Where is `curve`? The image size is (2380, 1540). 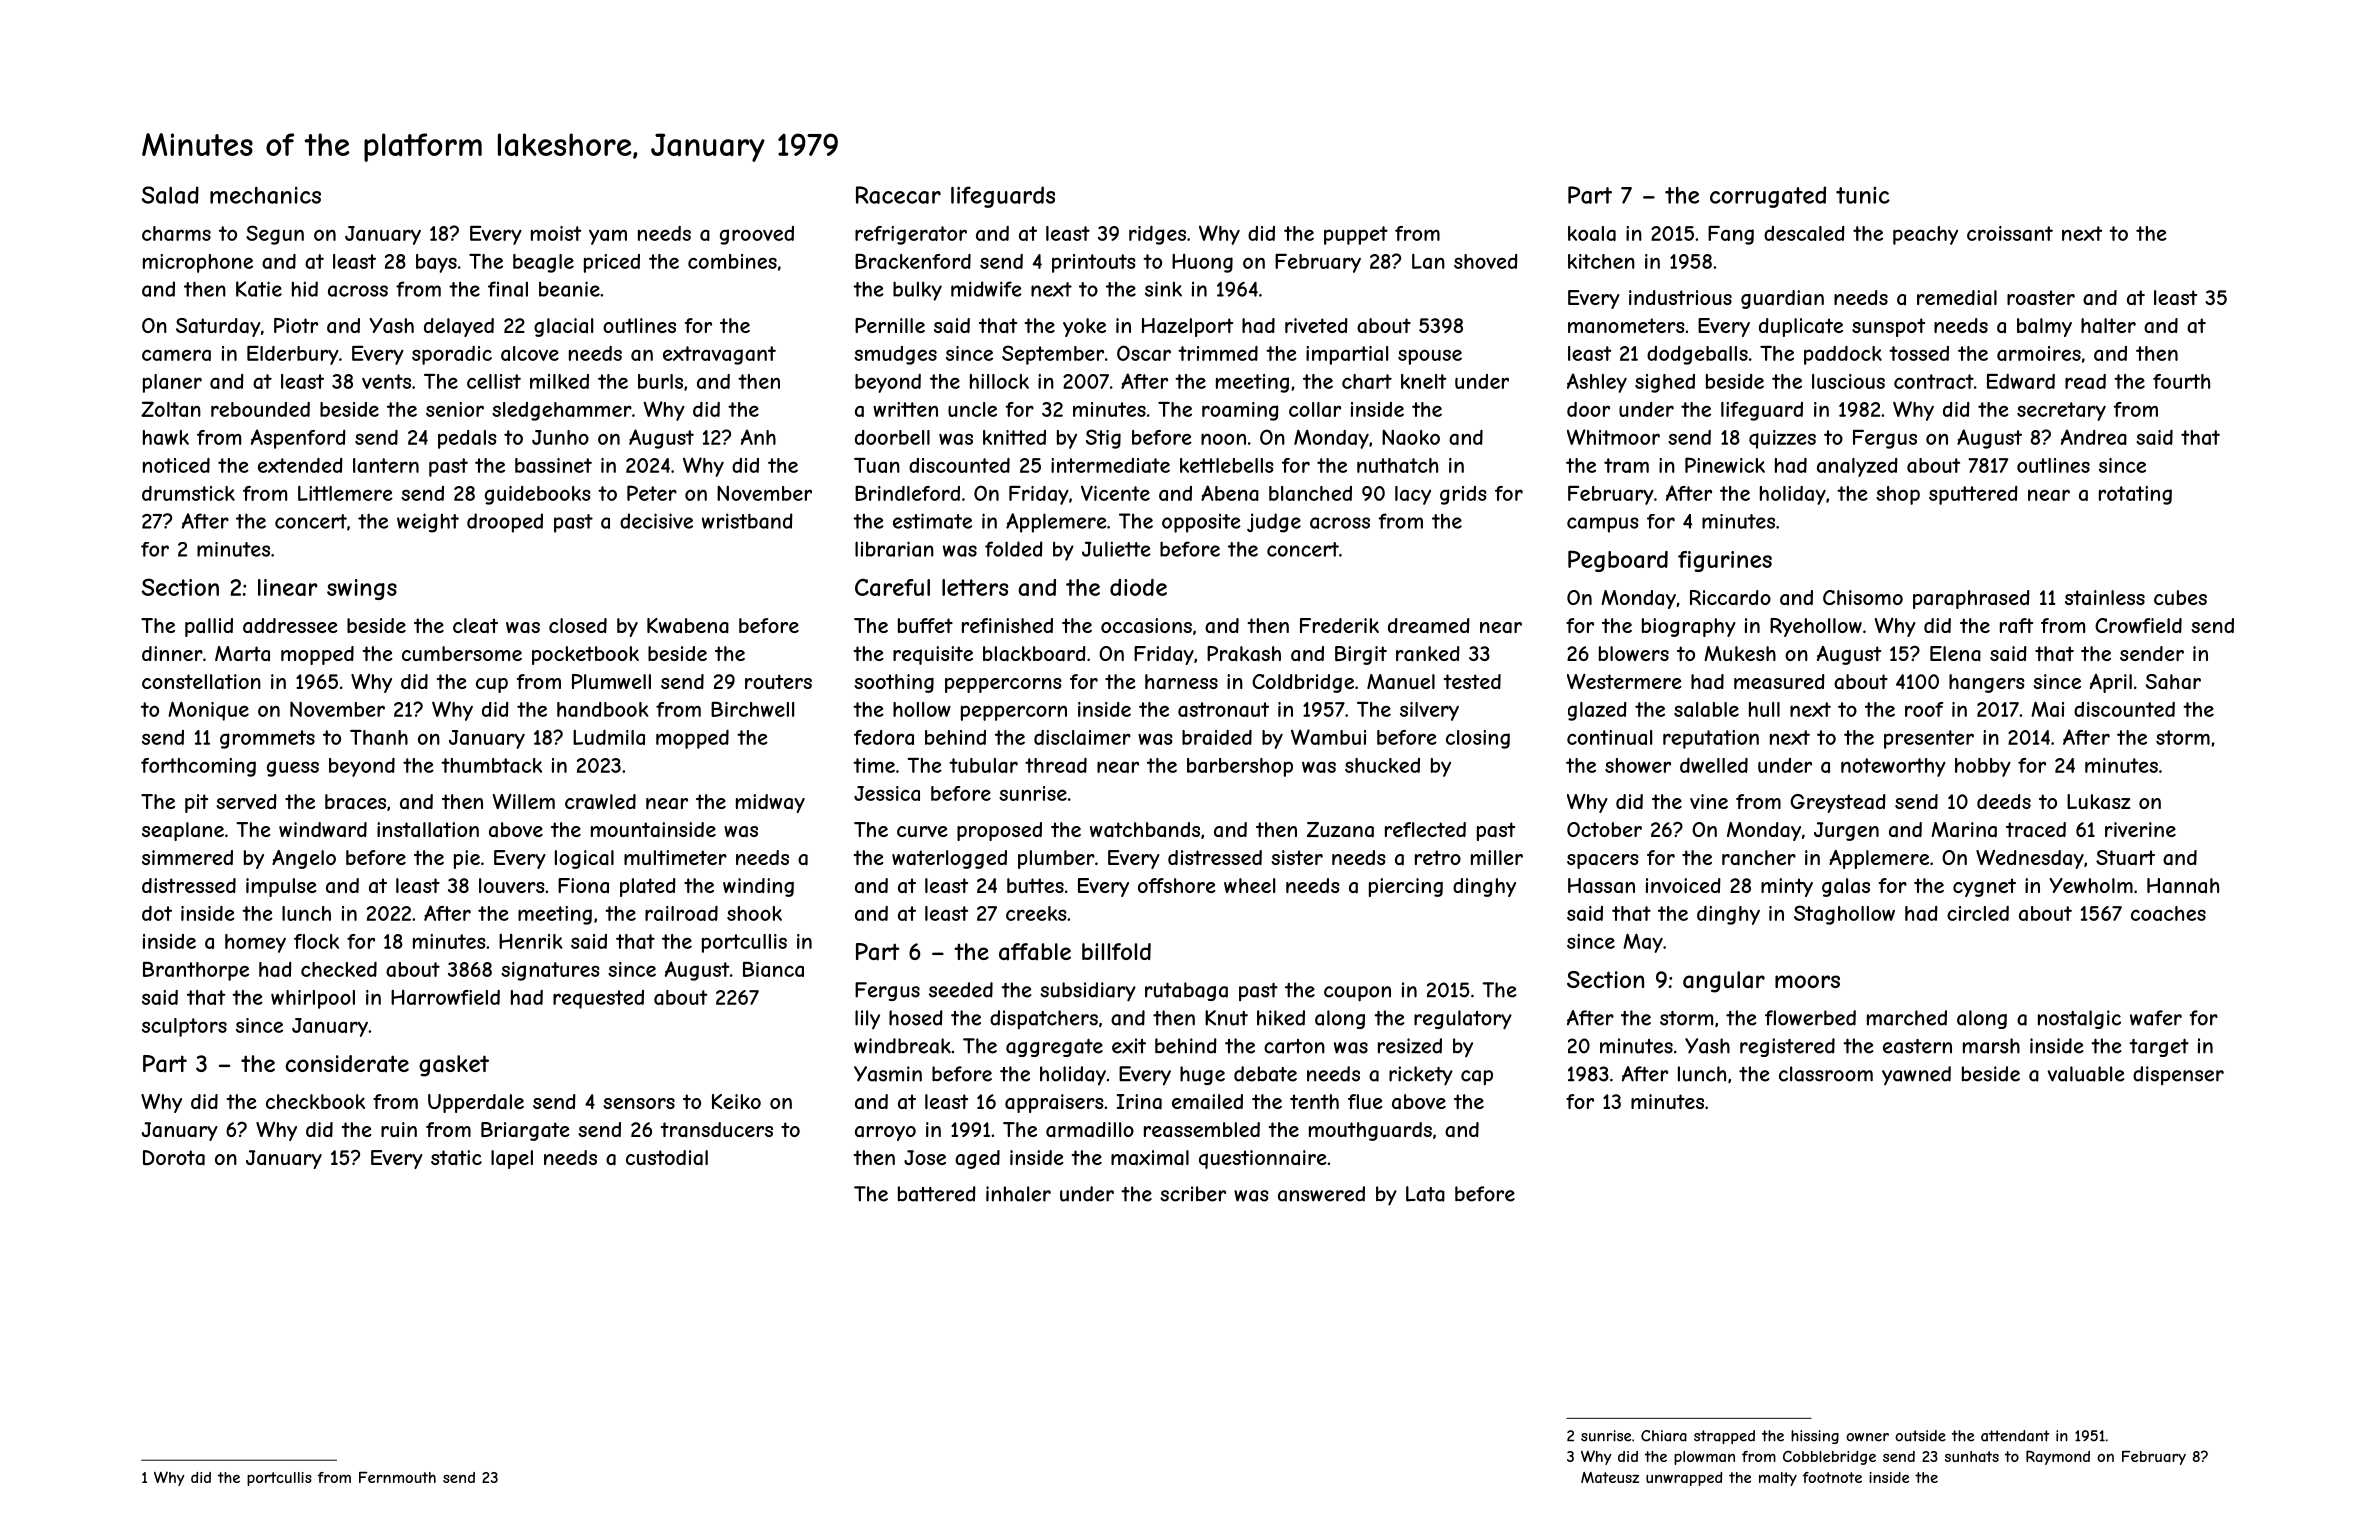 curve is located at coordinates (922, 831).
